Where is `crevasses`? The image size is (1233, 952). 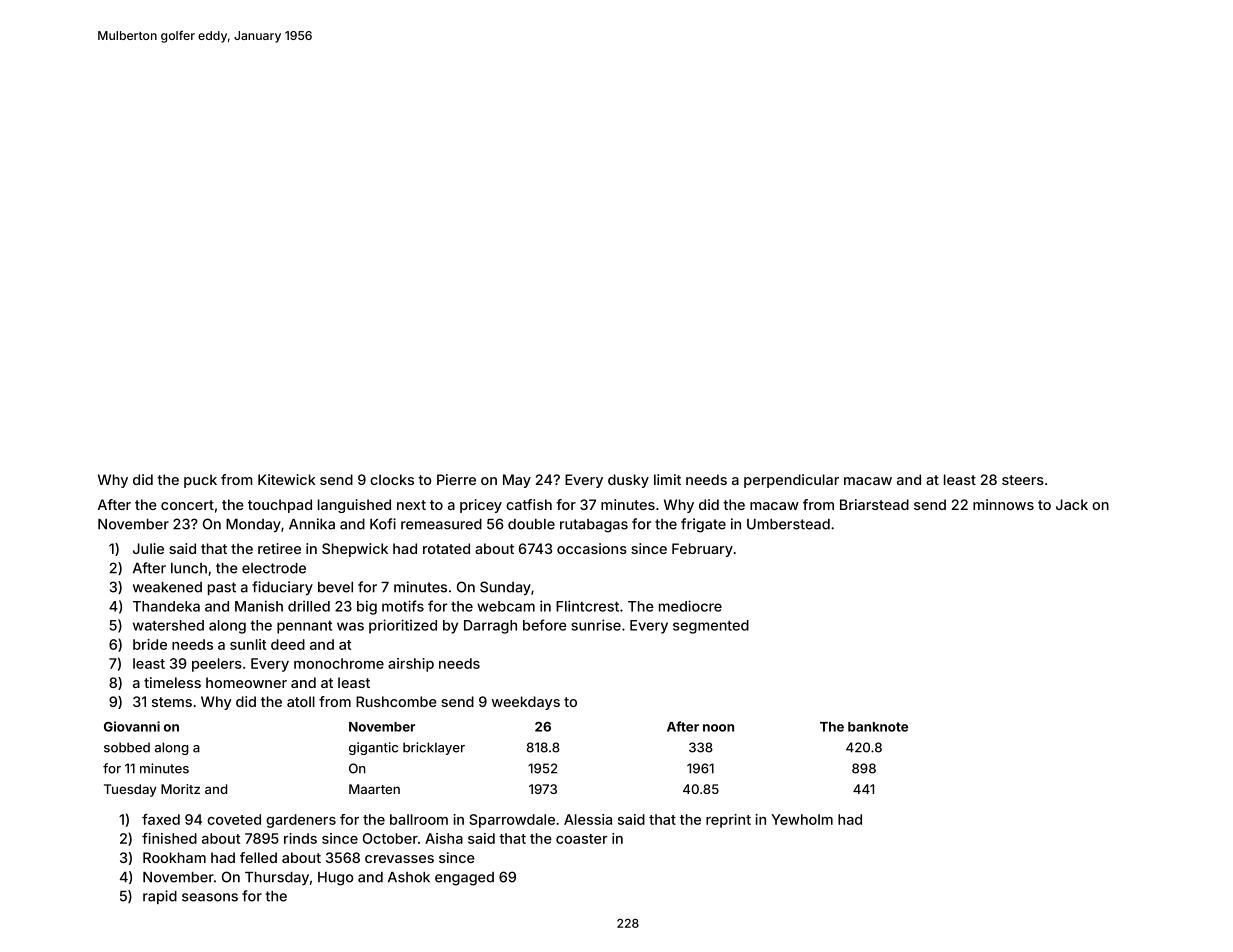
crevasses is located at coordinates (399, 859).
